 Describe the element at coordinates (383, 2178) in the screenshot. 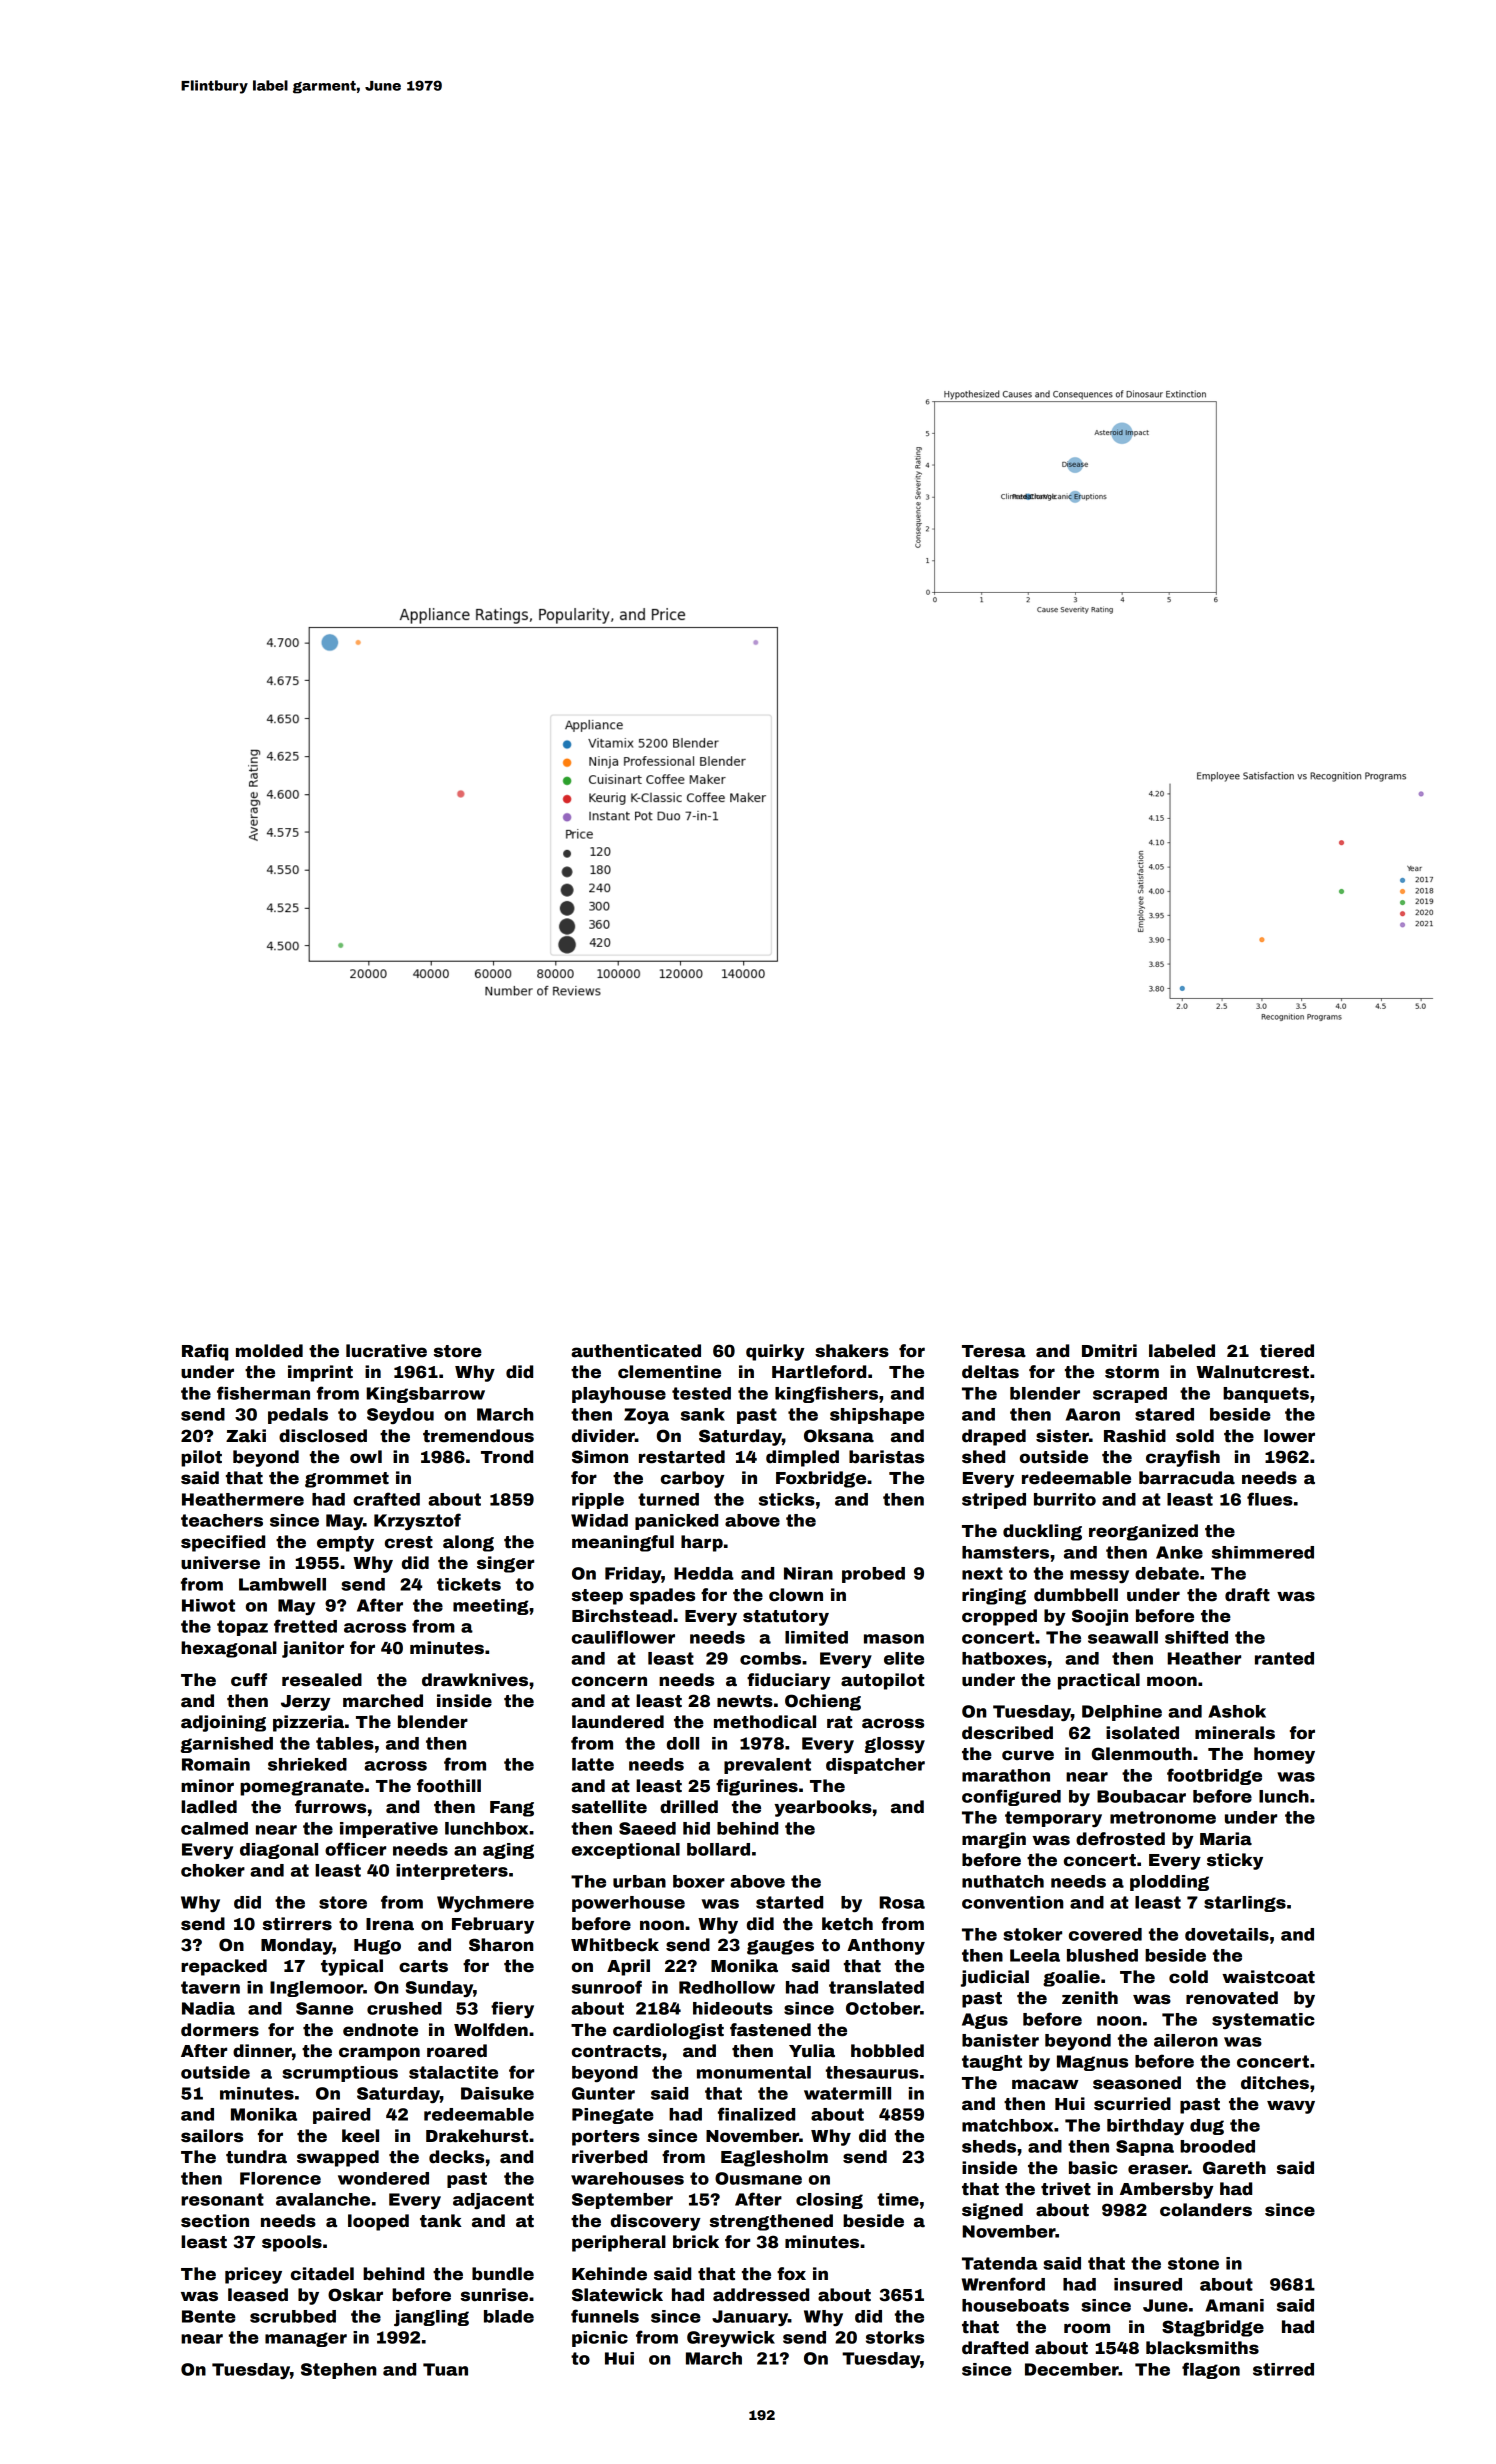

I see `wondered` at that location.
